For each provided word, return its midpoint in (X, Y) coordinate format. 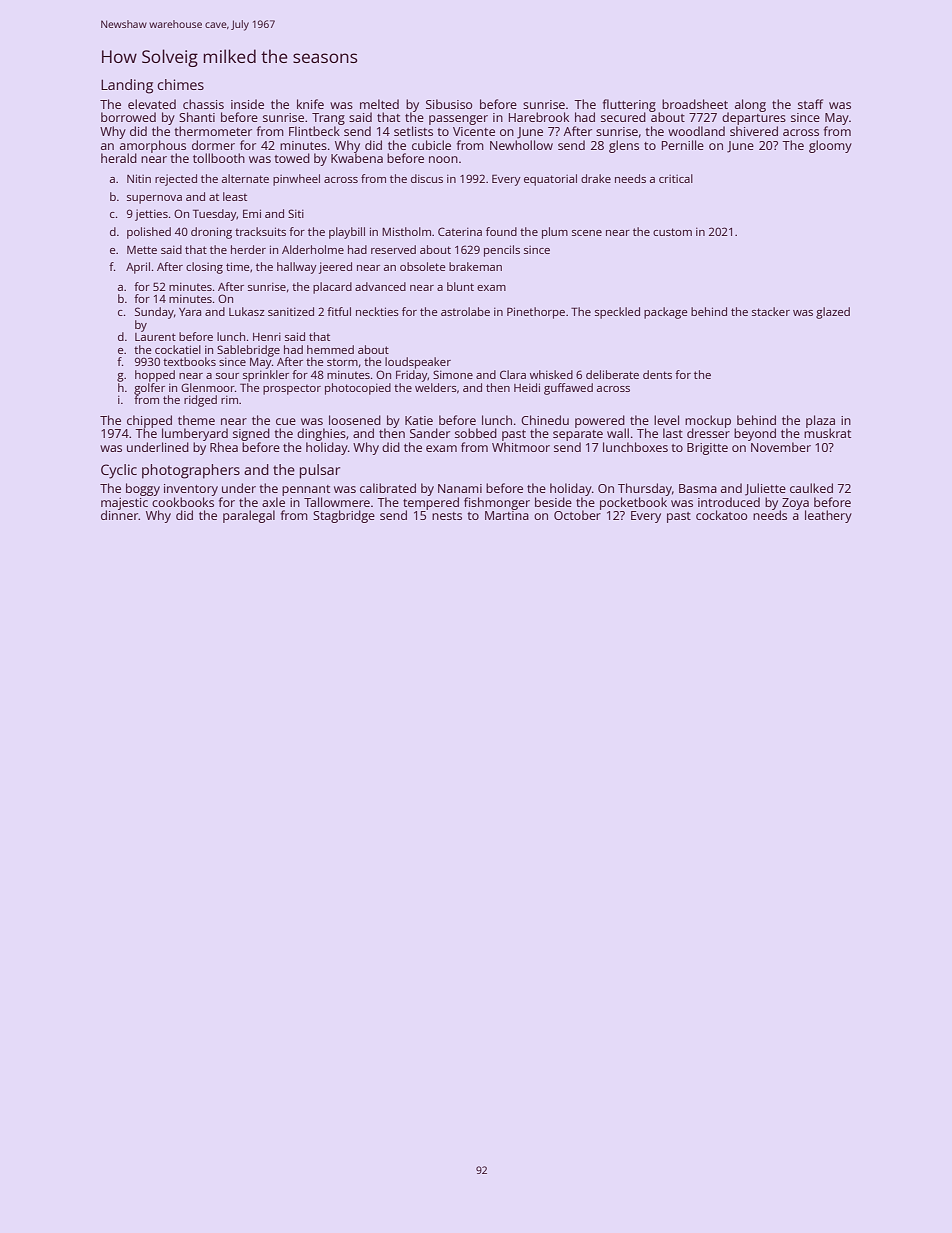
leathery (828, 516)
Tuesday (215, 215)
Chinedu (545, 420)
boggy (143, 489)
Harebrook (539, 117)
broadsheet (695, 104)
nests (447, 516)
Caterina (460, 231)
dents (657, 374)
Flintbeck (314, 131)
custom (672, 232)
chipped (149, 421)
